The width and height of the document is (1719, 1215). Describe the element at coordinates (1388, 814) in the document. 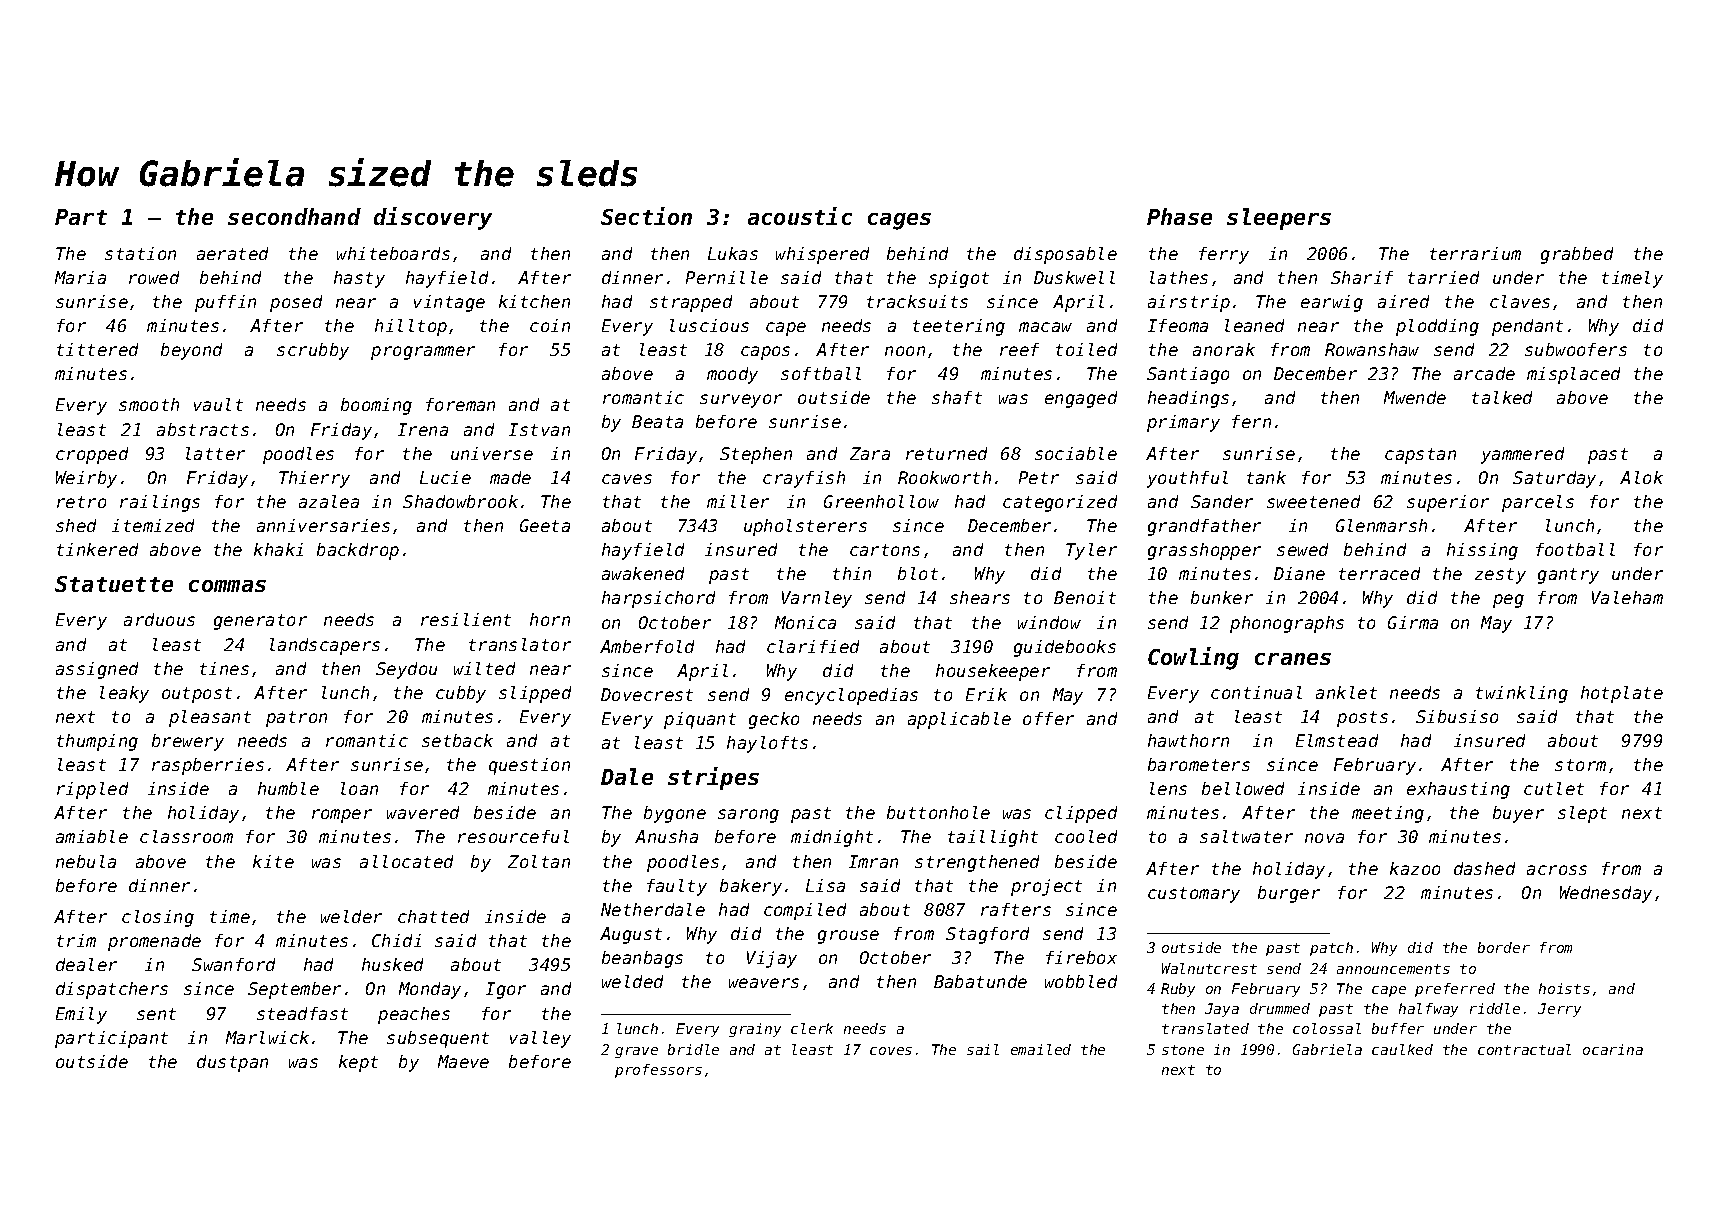

I see `meeting` at that location.
